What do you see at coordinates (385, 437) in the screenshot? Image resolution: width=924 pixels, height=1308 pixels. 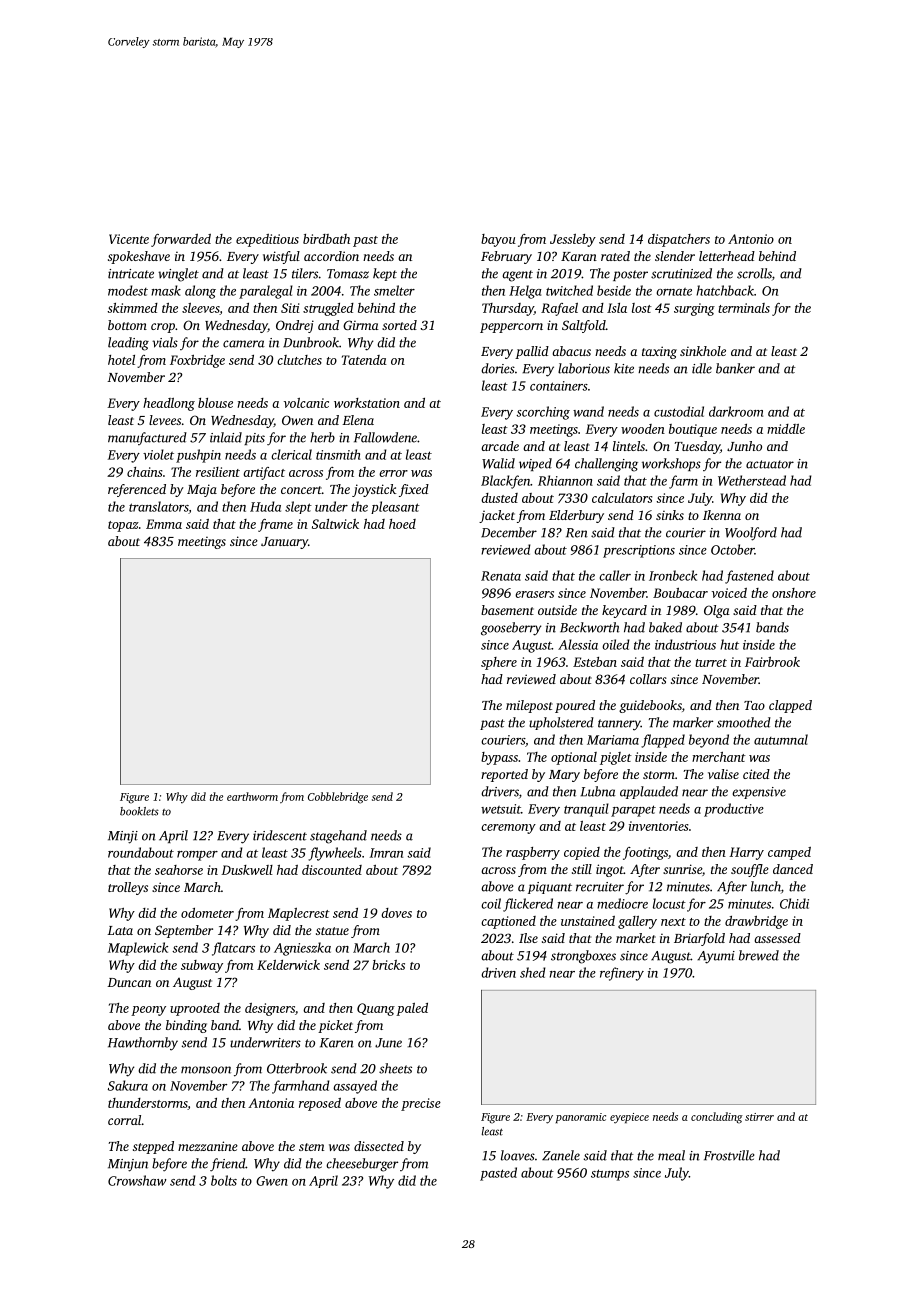 I see `Fallowdene` at bounding box center [385, 437].
